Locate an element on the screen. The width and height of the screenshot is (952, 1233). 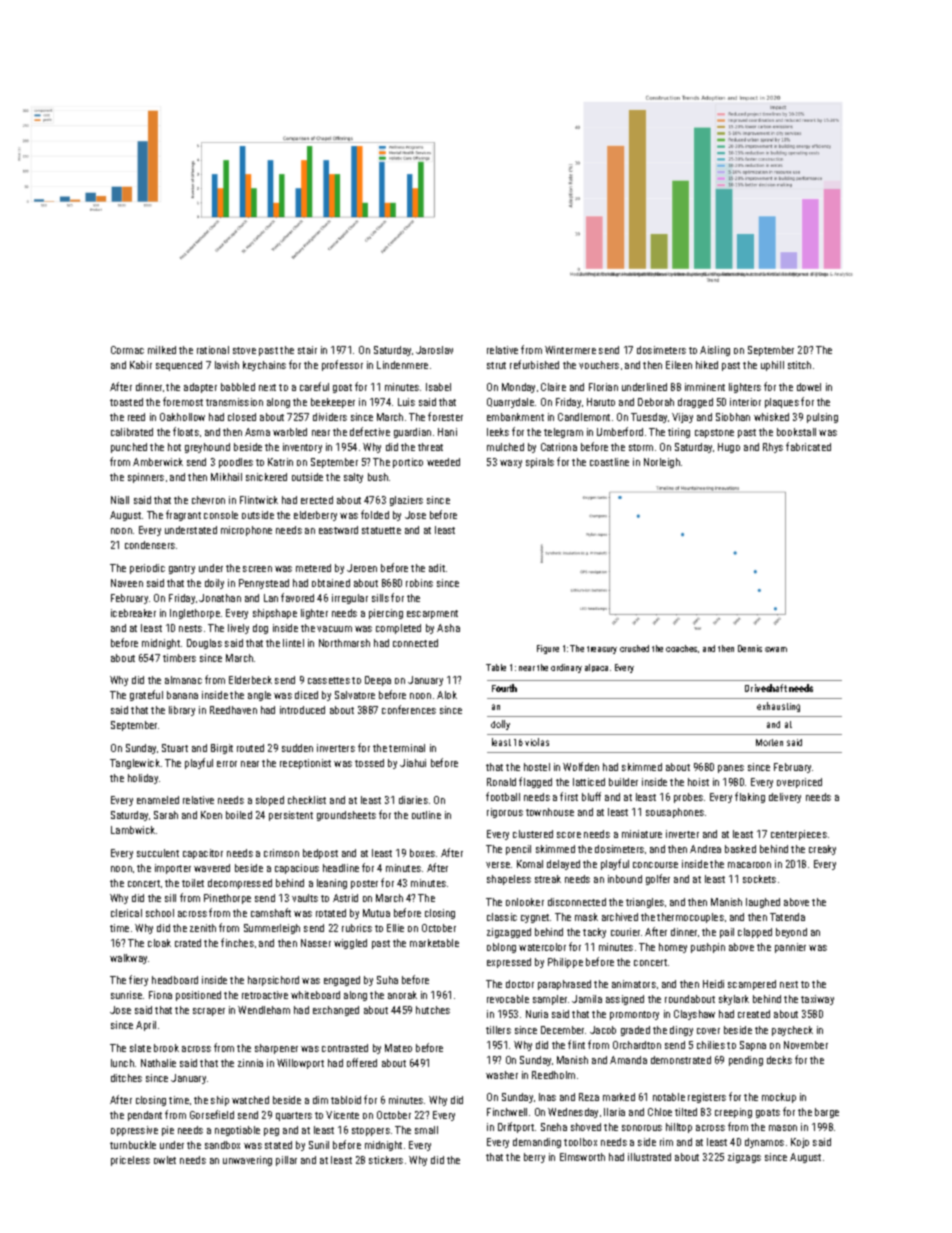
Aisling is located at coordinates (715, 351).
